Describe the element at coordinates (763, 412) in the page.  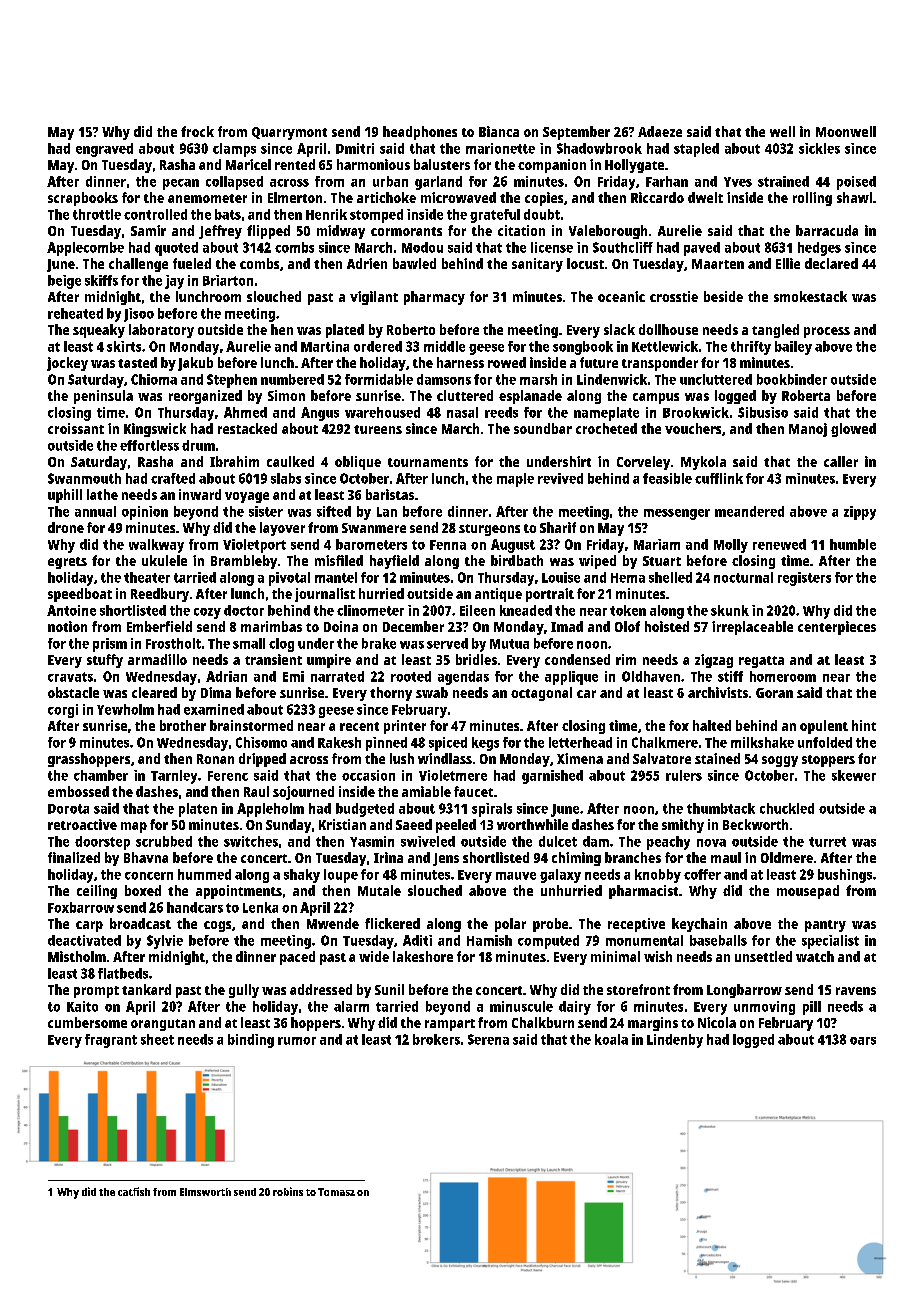
I see `Sibusiso` at that location.
